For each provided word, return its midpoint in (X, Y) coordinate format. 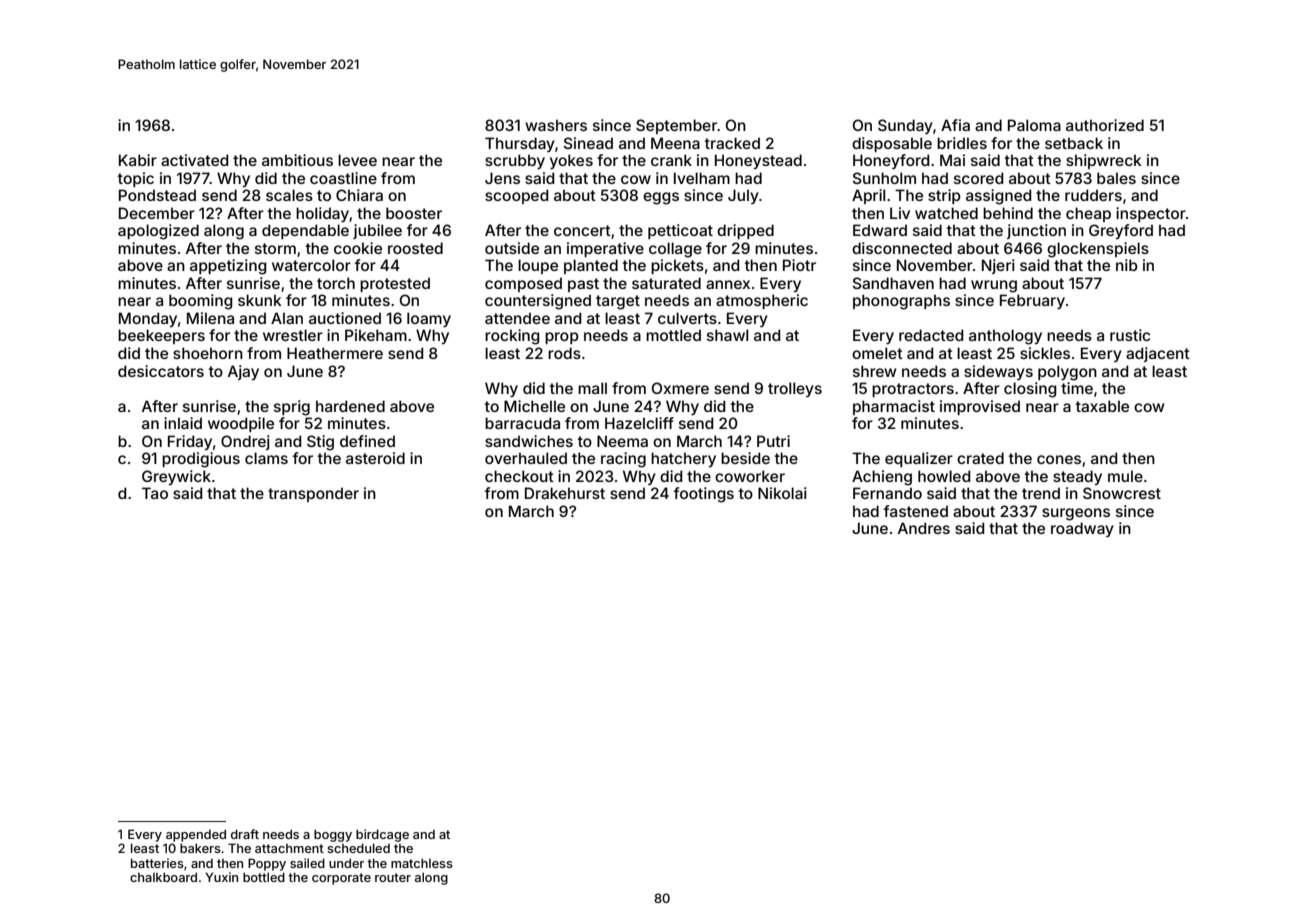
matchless (422, 863)
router (393, 877)
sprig (292, 408)
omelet (877, 353)
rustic (1130, 335)
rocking (512, 337)
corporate (341, 879)
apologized (158, 232)
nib (1127, 265)
